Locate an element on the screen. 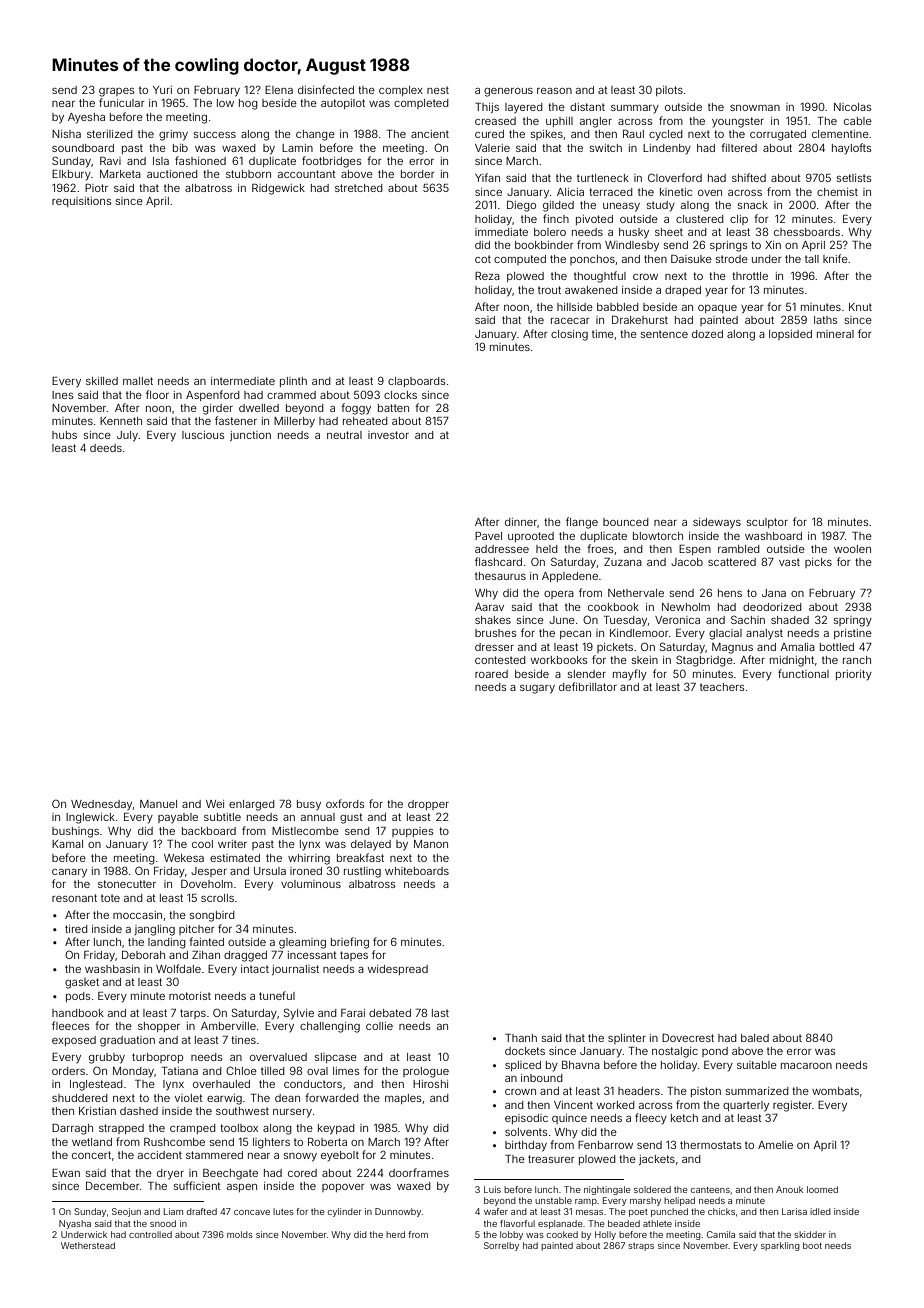 This screenshot has width=924, height=1308. cylinder is located at coordinates (344, 1212).
